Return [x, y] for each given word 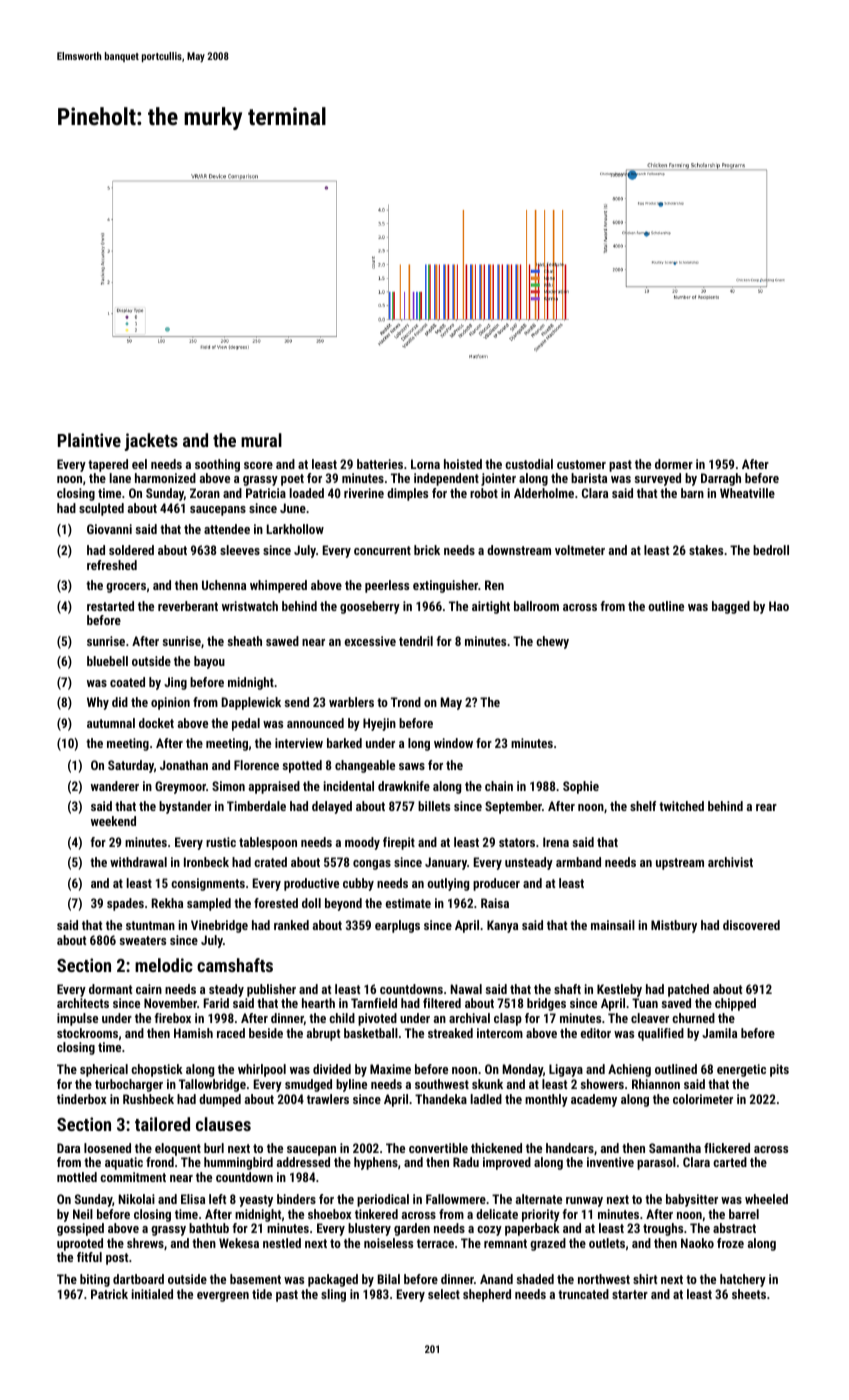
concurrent [382, 550]
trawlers [328, 1099]
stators [517, 842]
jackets [151, 442]
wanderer [115, 786]
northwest [604, 1279]
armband [578, 862]
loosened [107, 1148]
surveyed [658, 479]
